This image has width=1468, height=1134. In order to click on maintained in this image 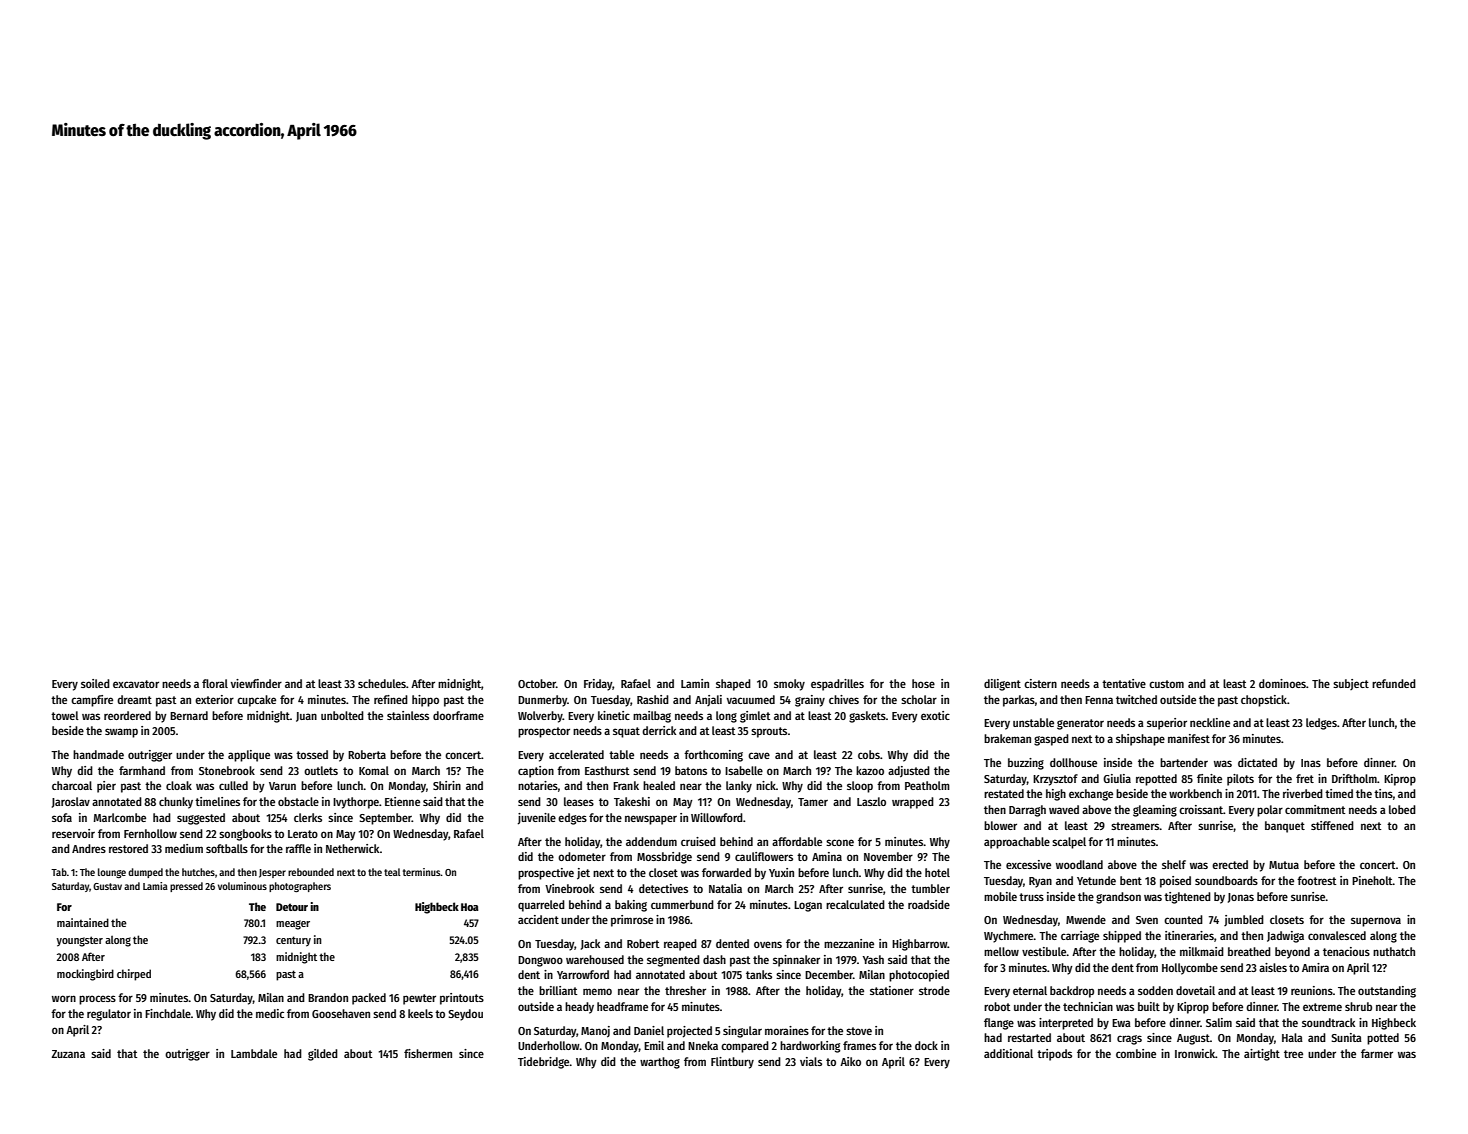, I will do `click(83, 922)`.
